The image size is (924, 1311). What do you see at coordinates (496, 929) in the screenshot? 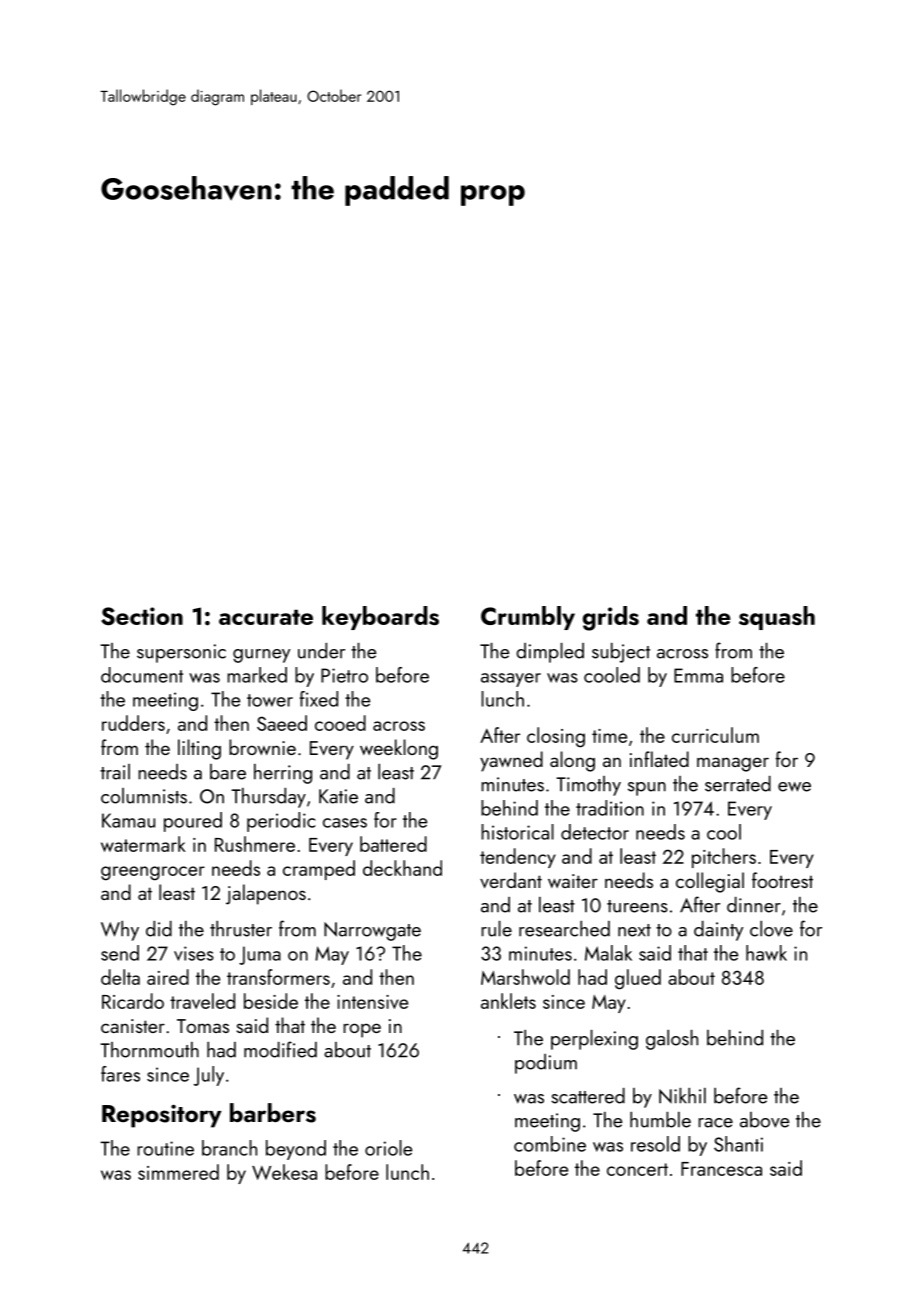
I see `rule` at bounding box center [496, 929].
